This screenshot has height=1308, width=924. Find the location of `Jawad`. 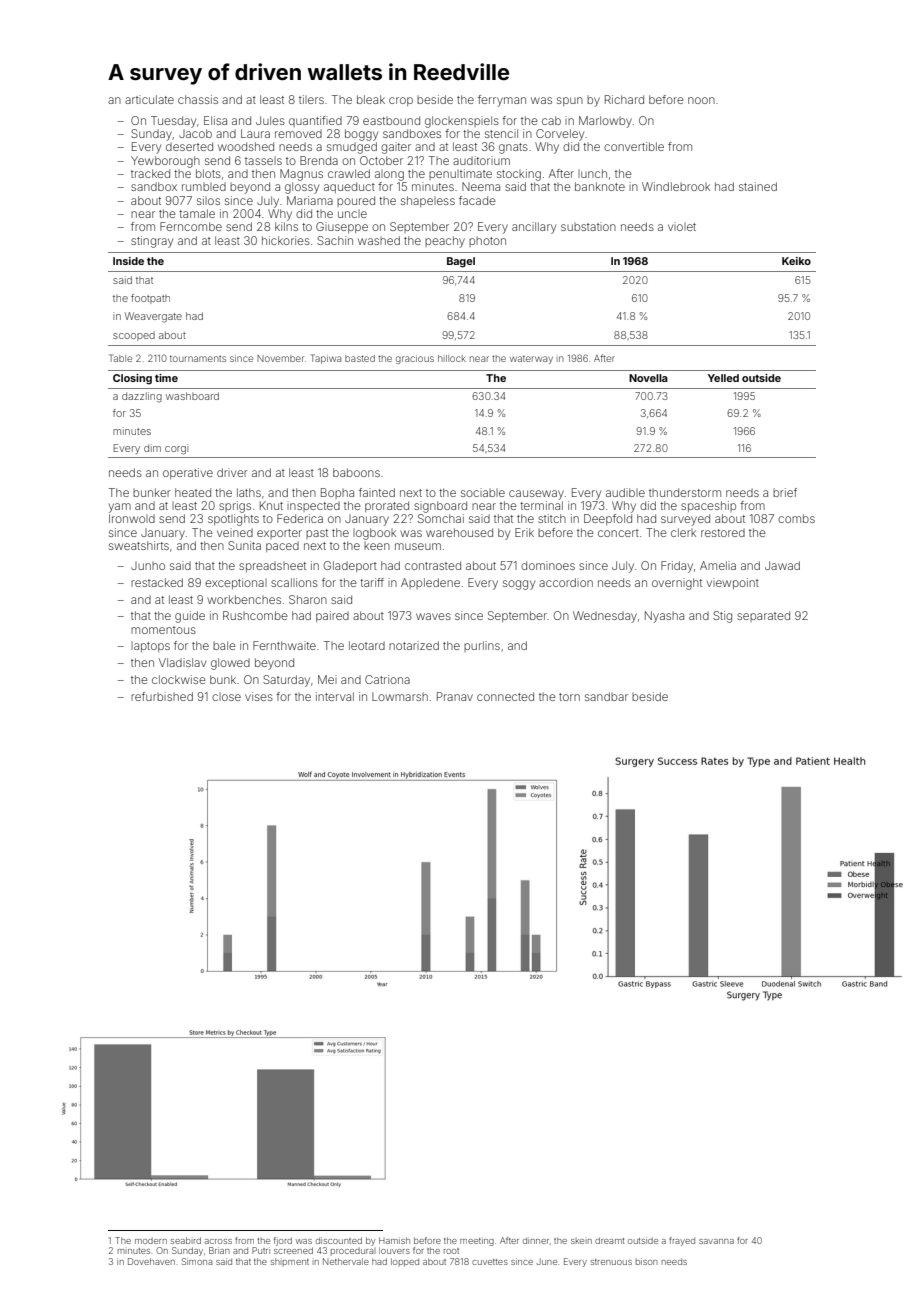

Jawad is located at coordinates (782, 565).
